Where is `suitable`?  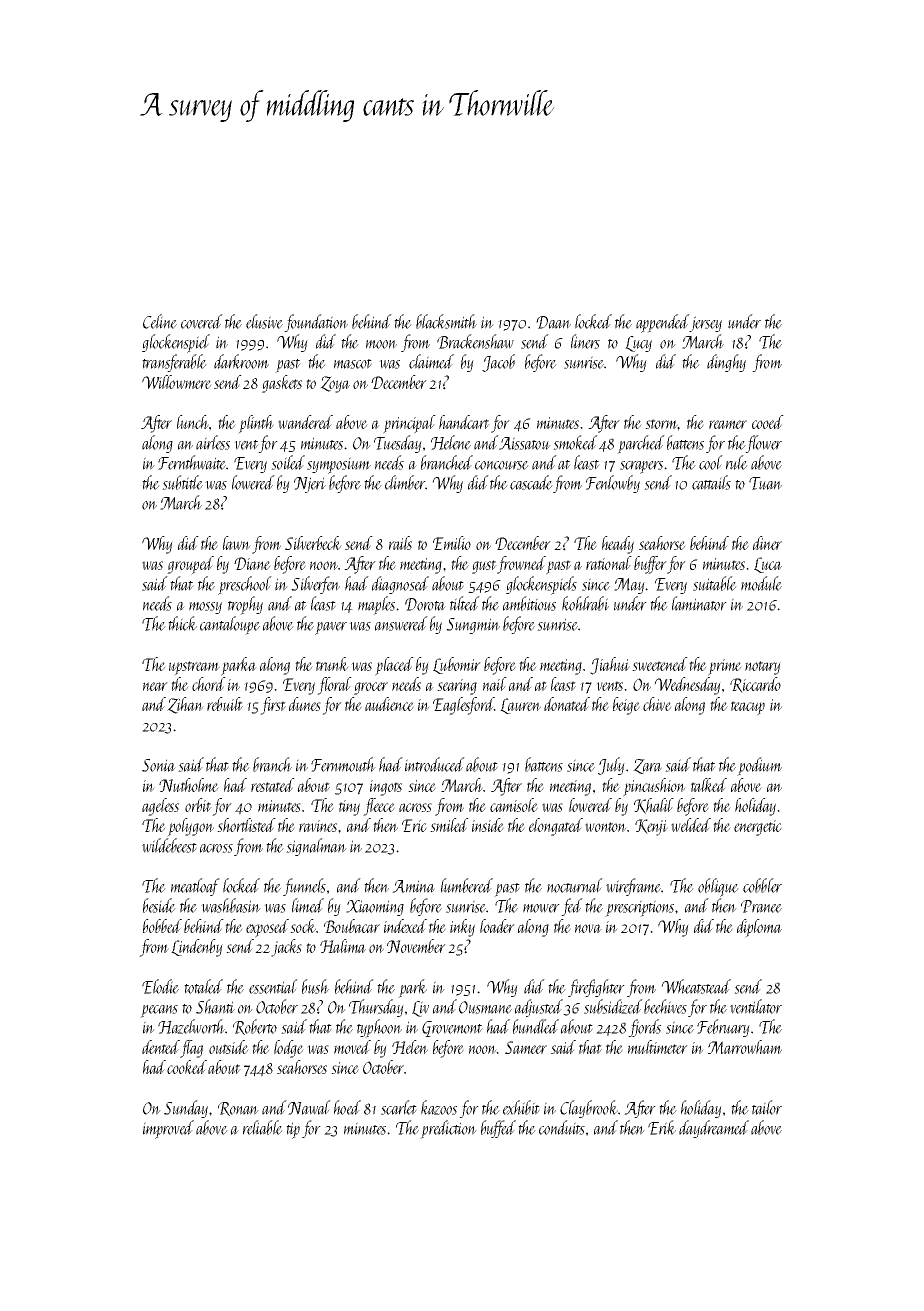 suitable is located at coordinates (715, 583).
